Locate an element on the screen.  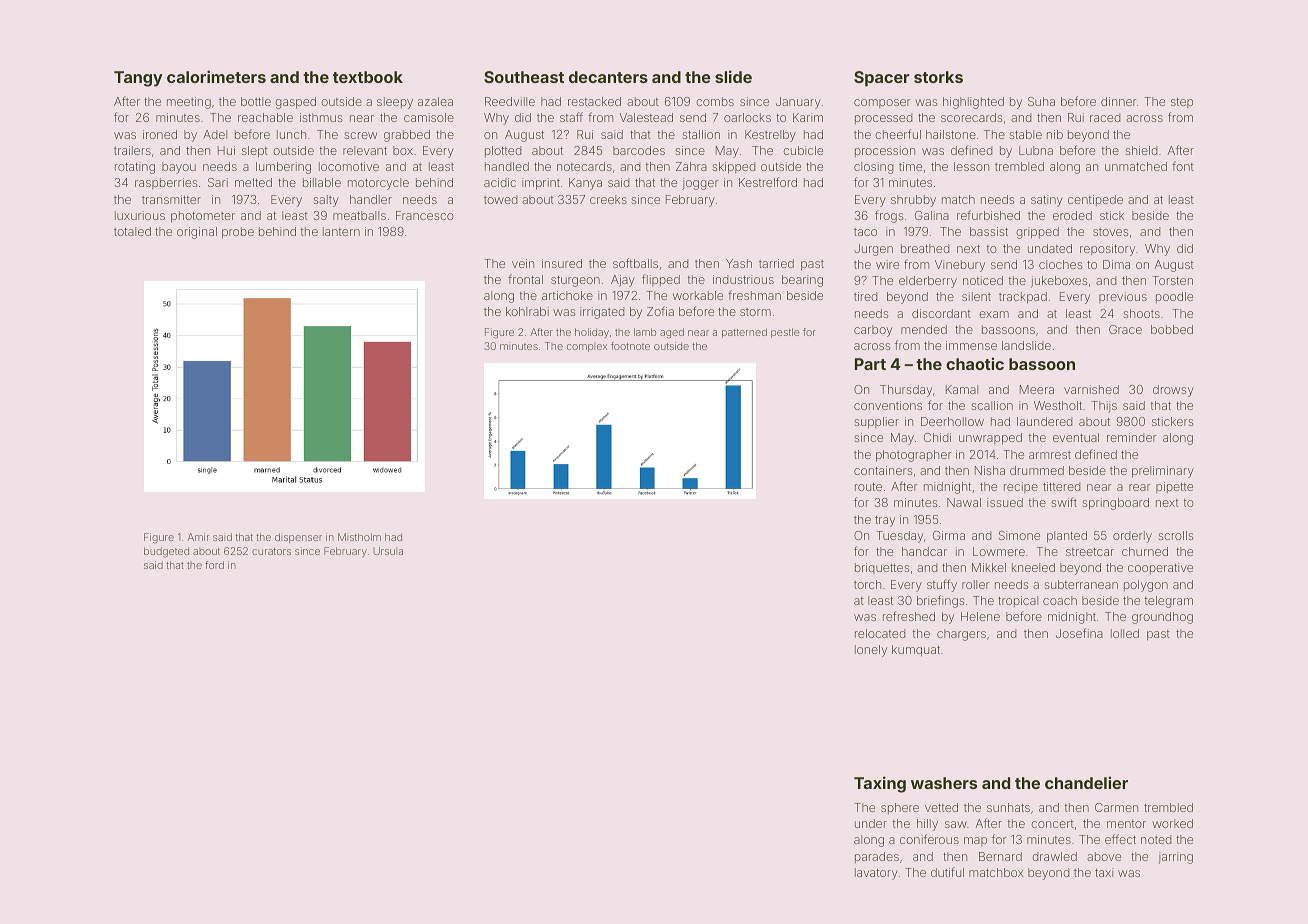
lantern is located at coordinates (341, 231).
